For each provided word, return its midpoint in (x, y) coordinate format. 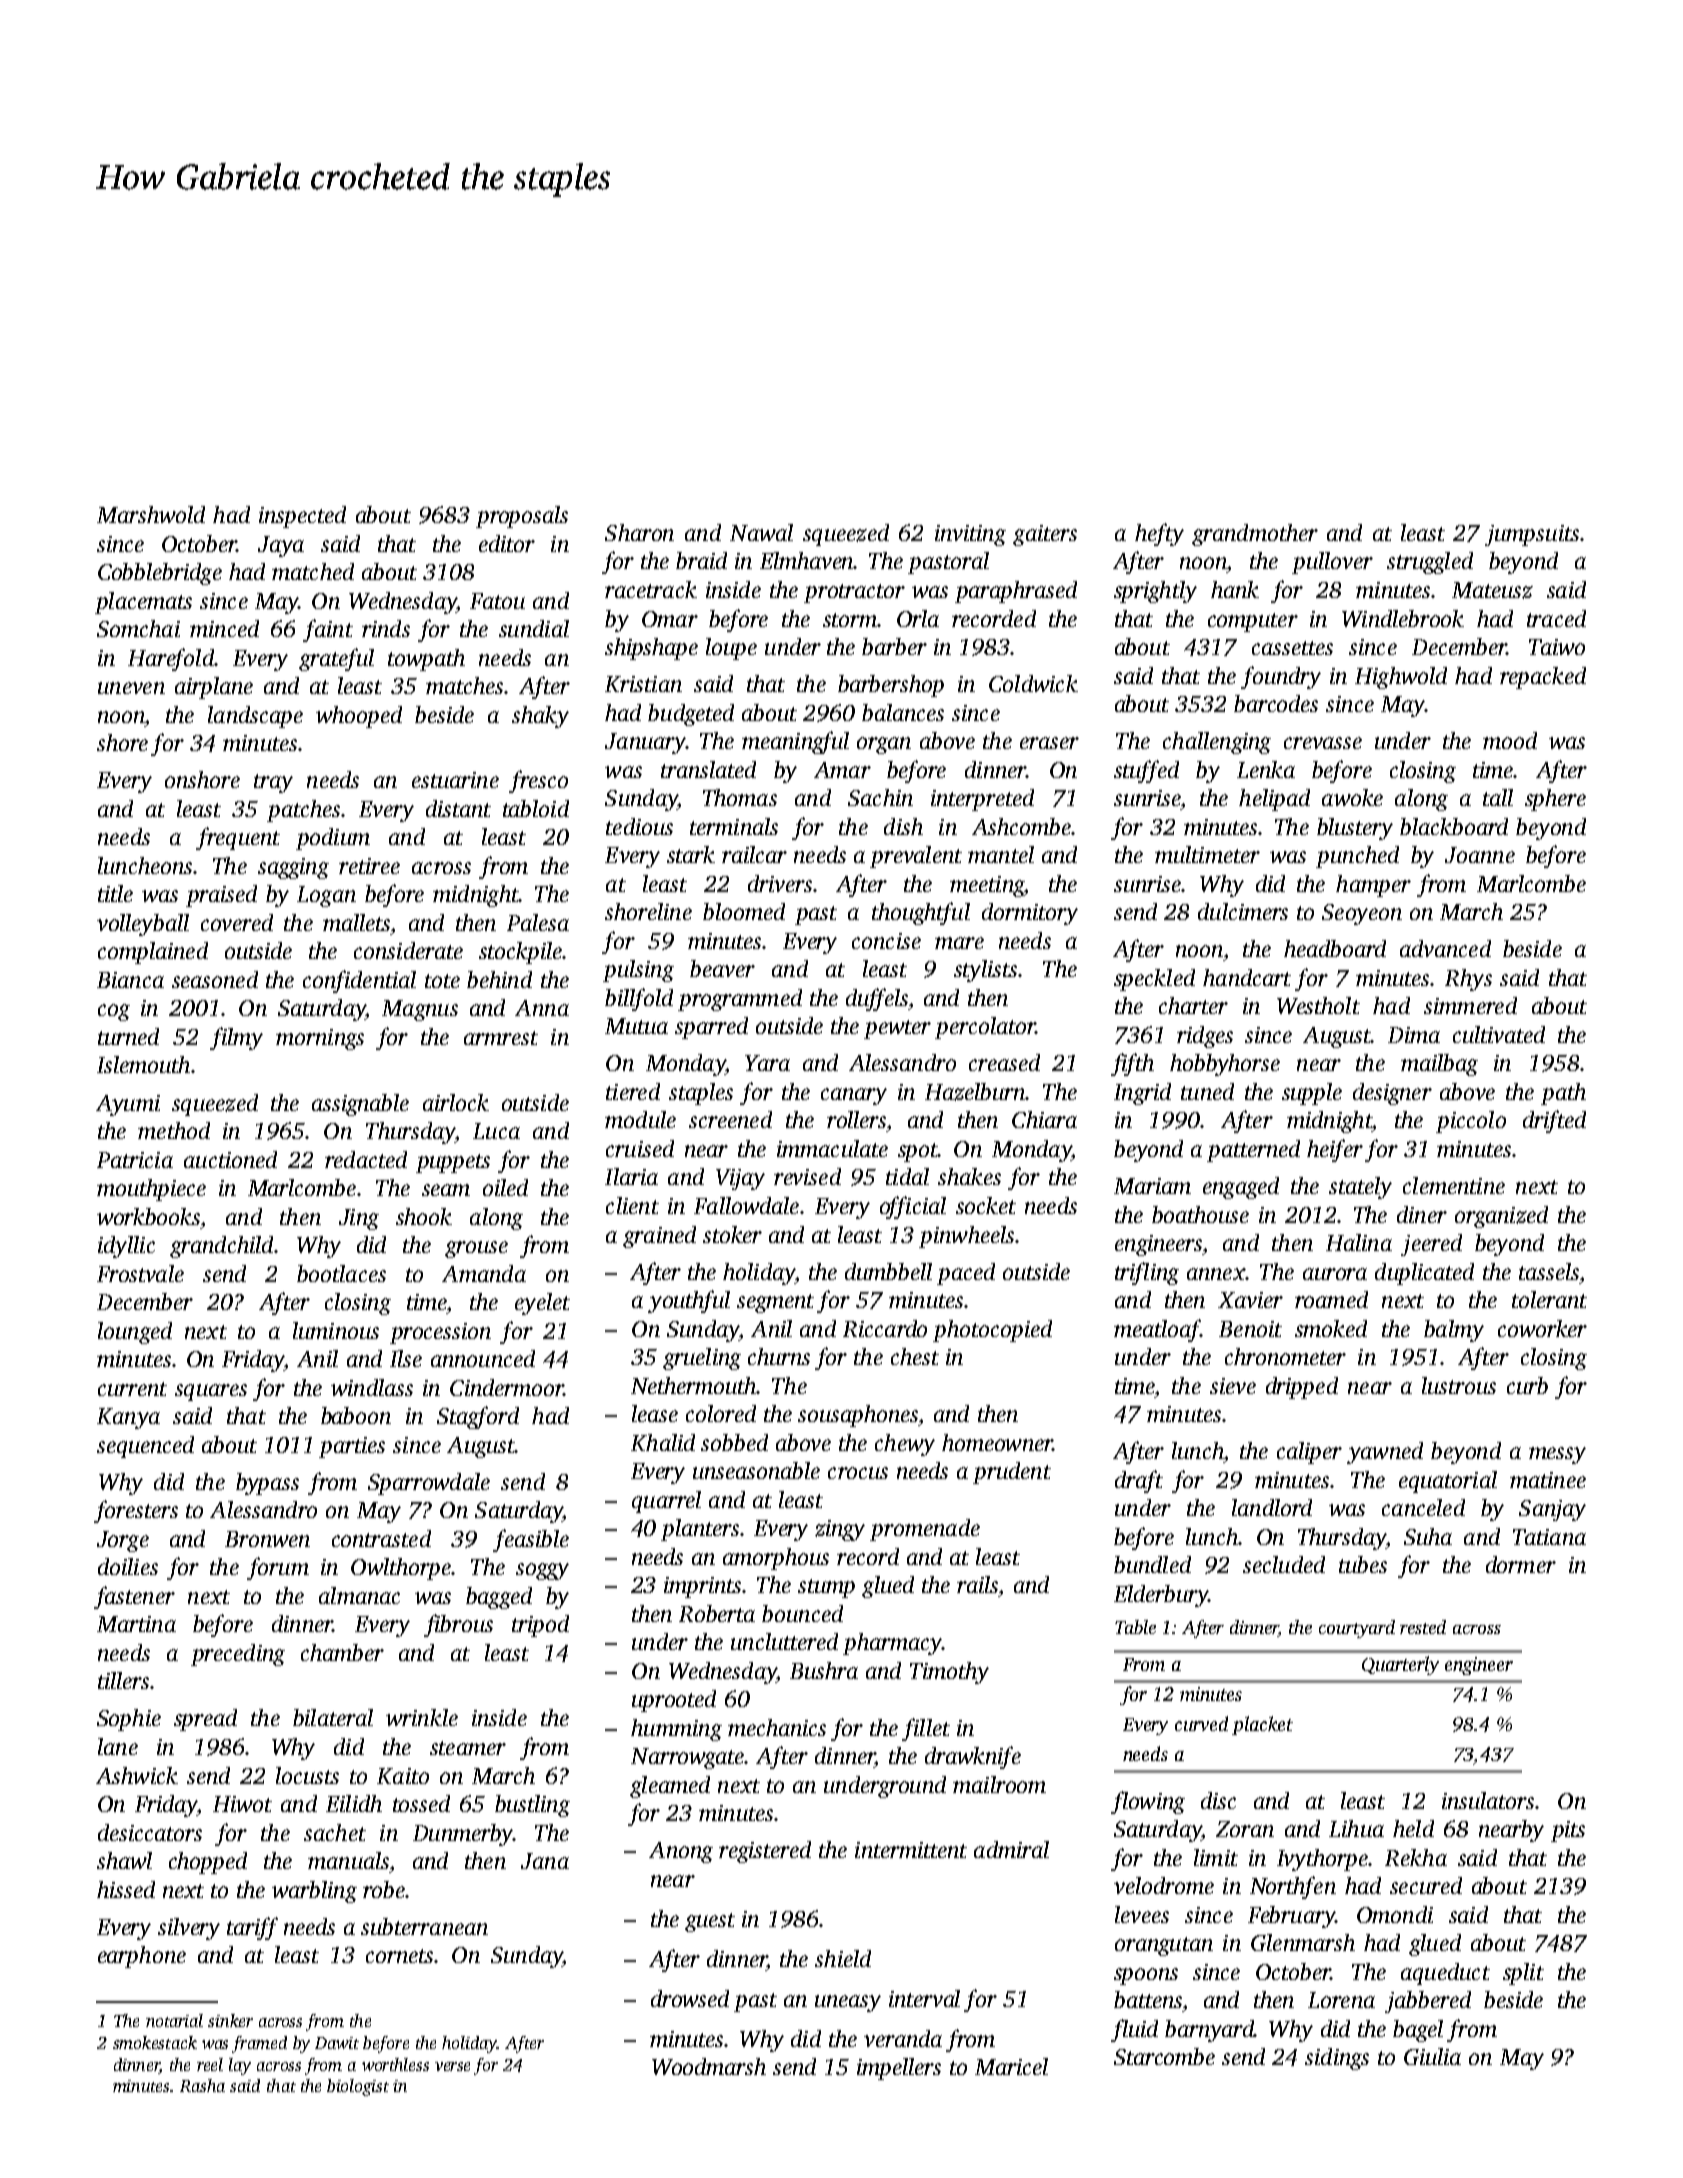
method (174, 1130)
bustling (532, 1806)
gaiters (1045, 535)
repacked (1543, 678)
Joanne (1480, 855)
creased (1004, 1062)
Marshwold (151, 514)
